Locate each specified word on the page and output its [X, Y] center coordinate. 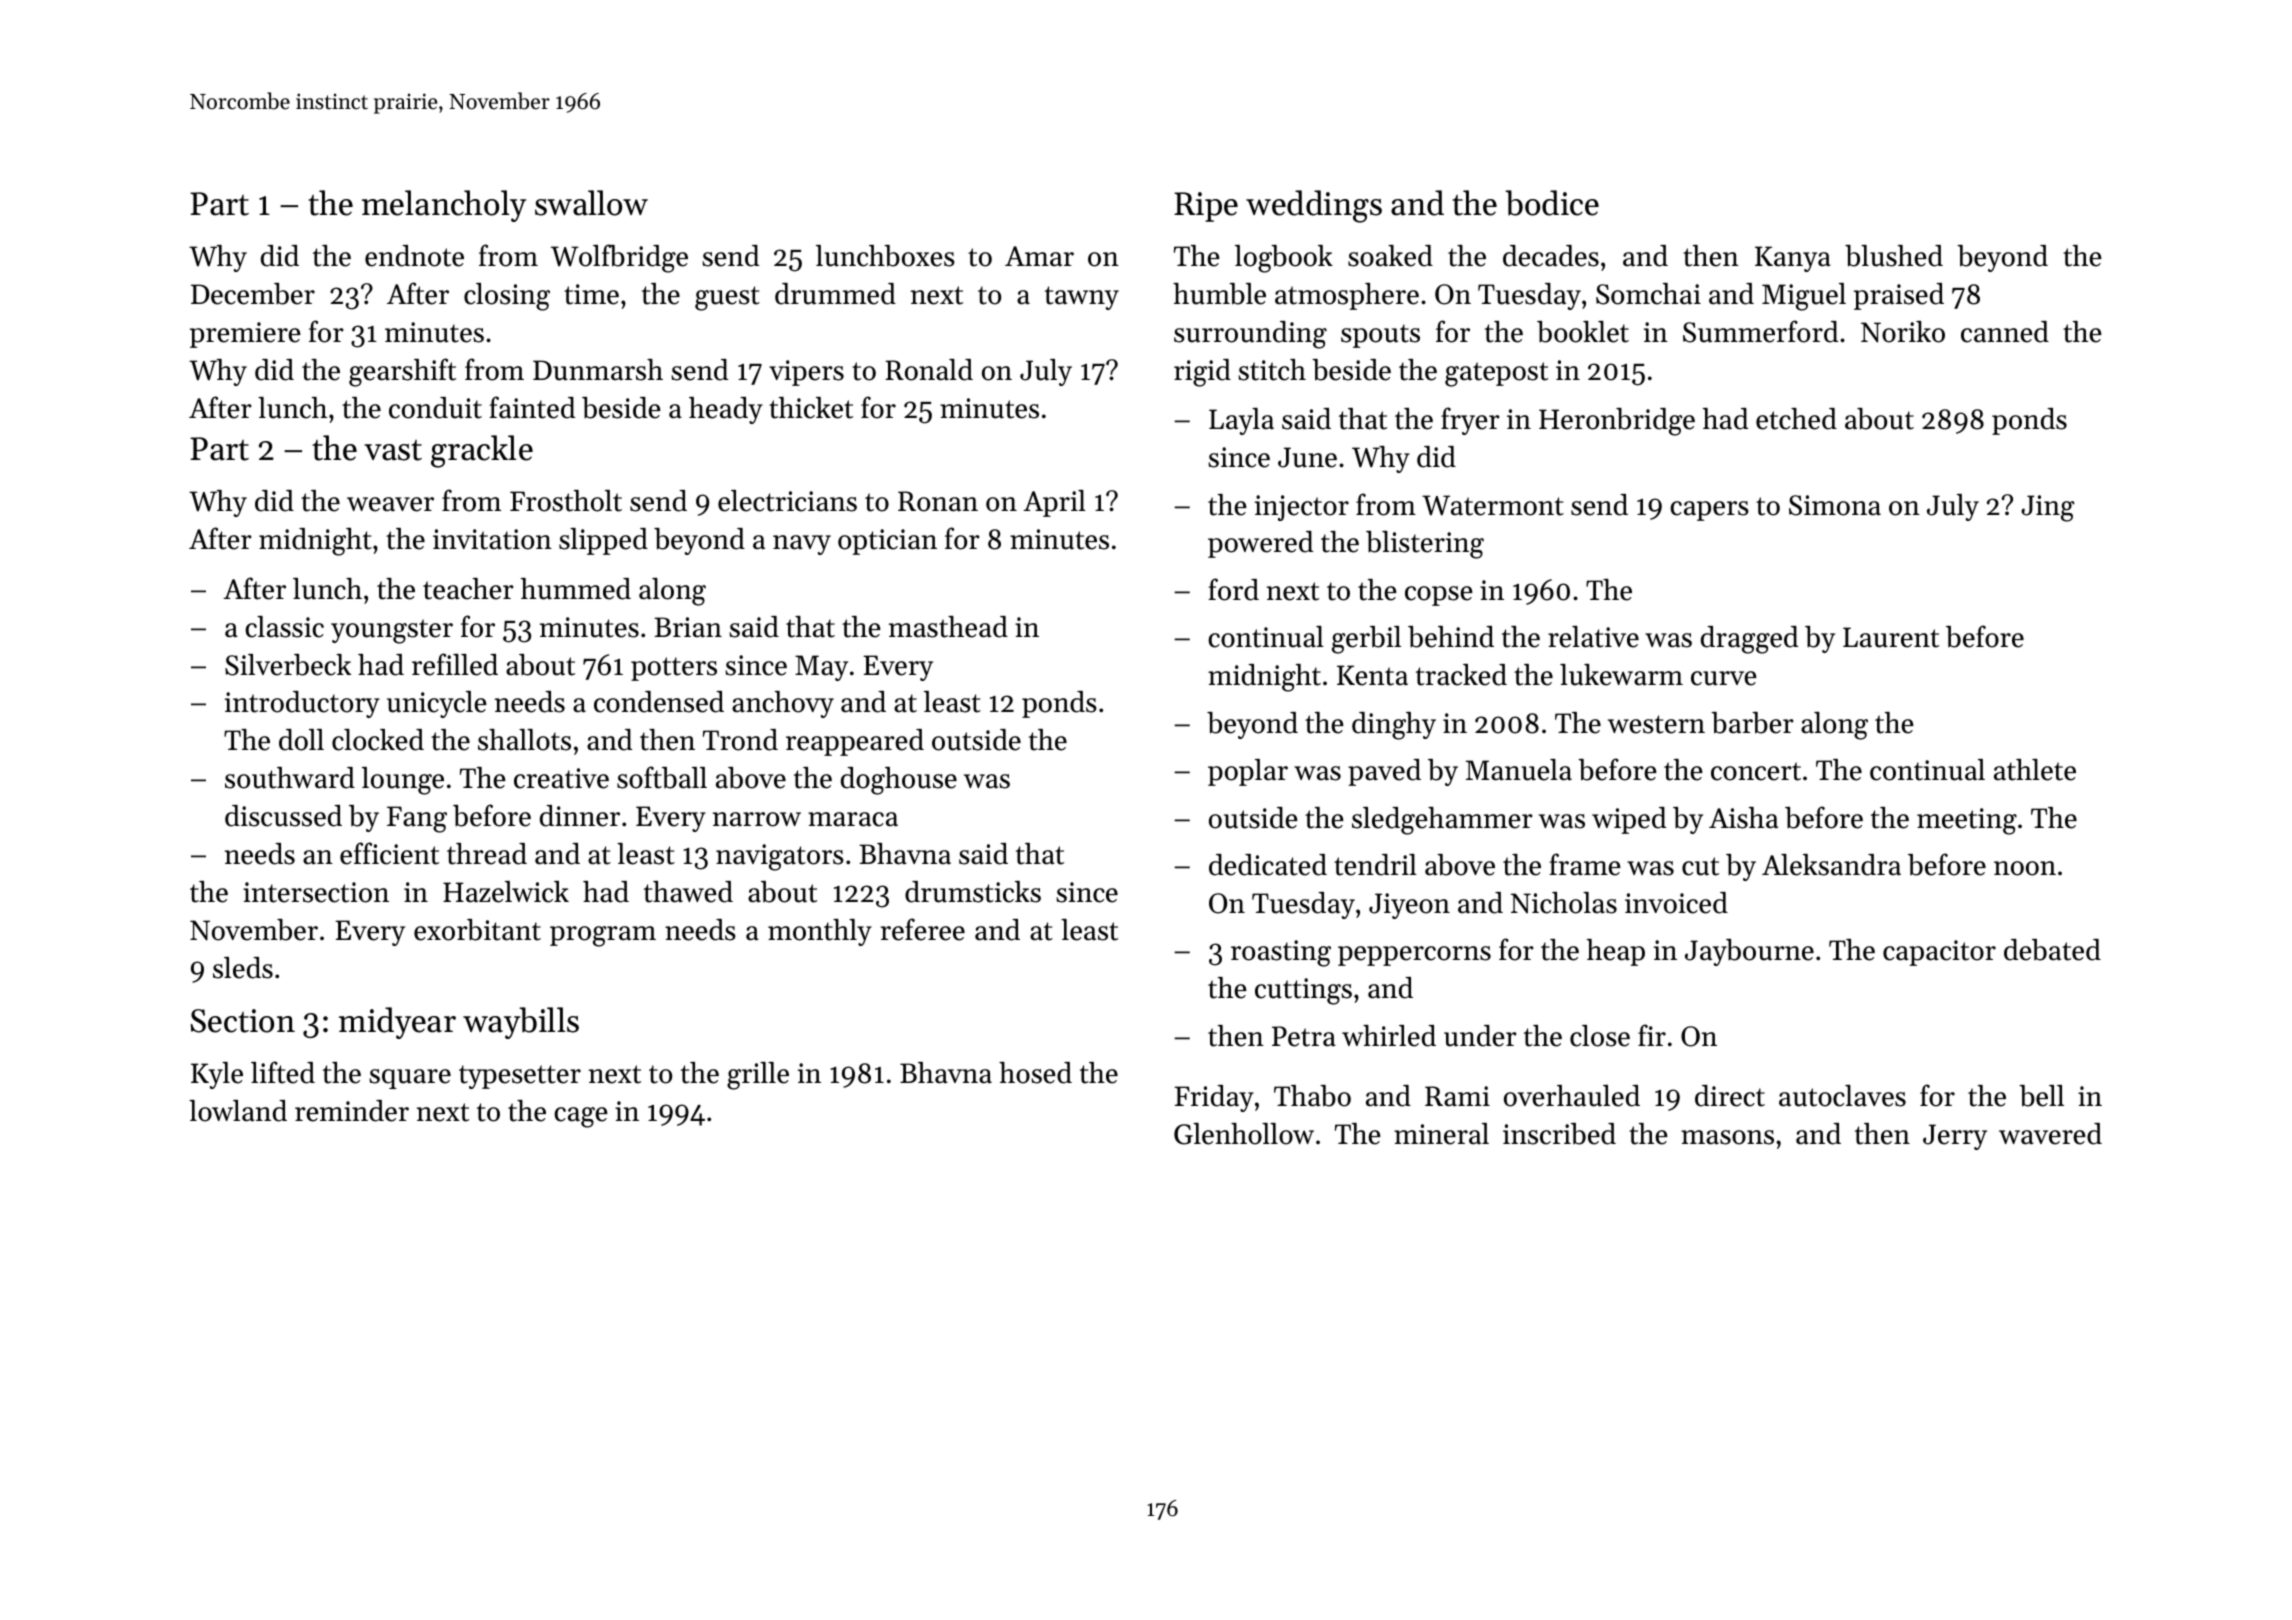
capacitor [1939, 953]
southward [290, 778]
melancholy [444, 206]
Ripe [1206, 207]
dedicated [1268, 865]
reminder [352, 1111]
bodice [1552, 203]
